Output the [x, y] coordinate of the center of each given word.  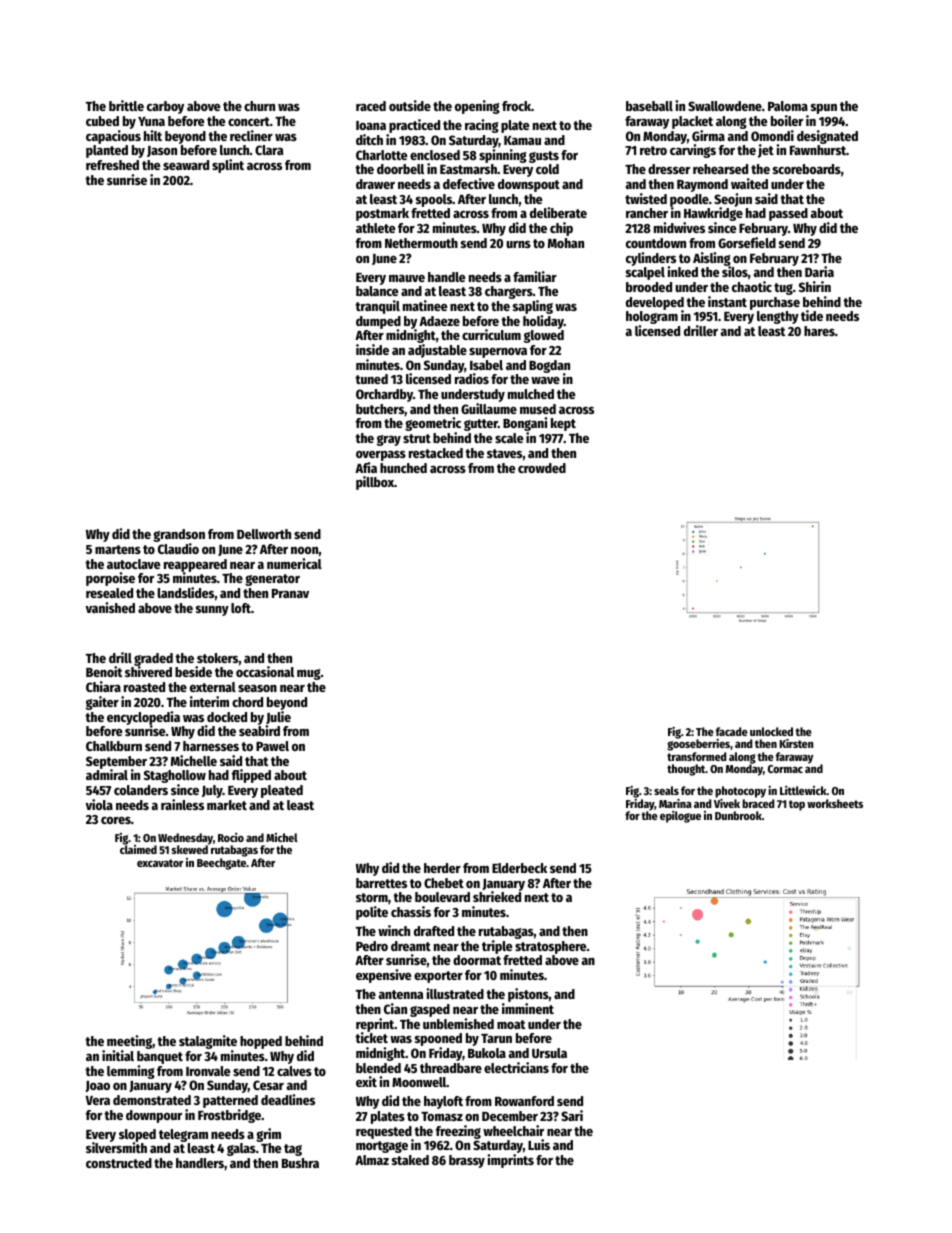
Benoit [104, 671]
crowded [542, 468]
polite [372, 913]
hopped [261, 1042]
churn [259, 106]
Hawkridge [713, 214]
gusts [544, 157]
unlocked [771, 731]
